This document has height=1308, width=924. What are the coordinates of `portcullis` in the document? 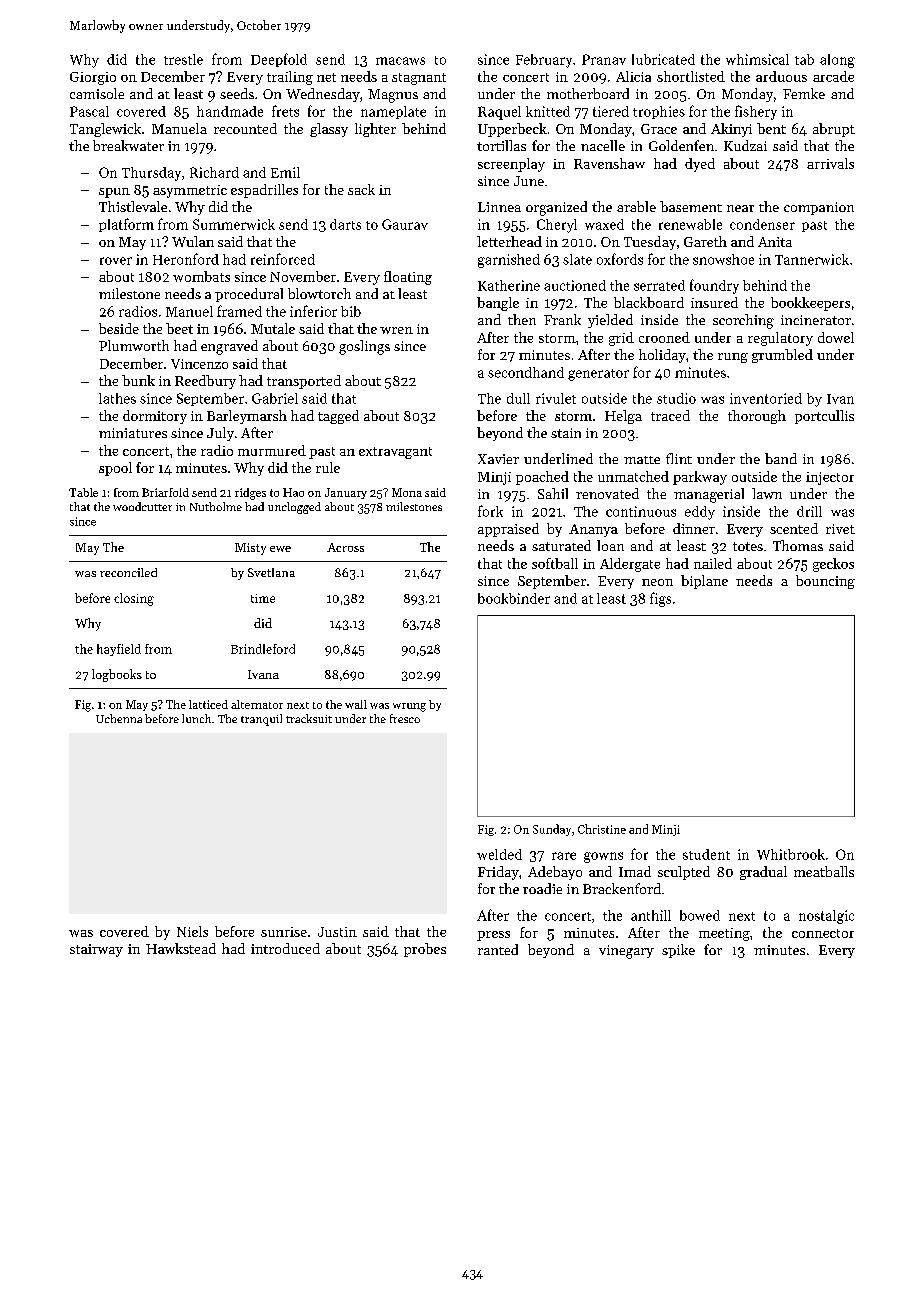 It's located at (824, 417).
